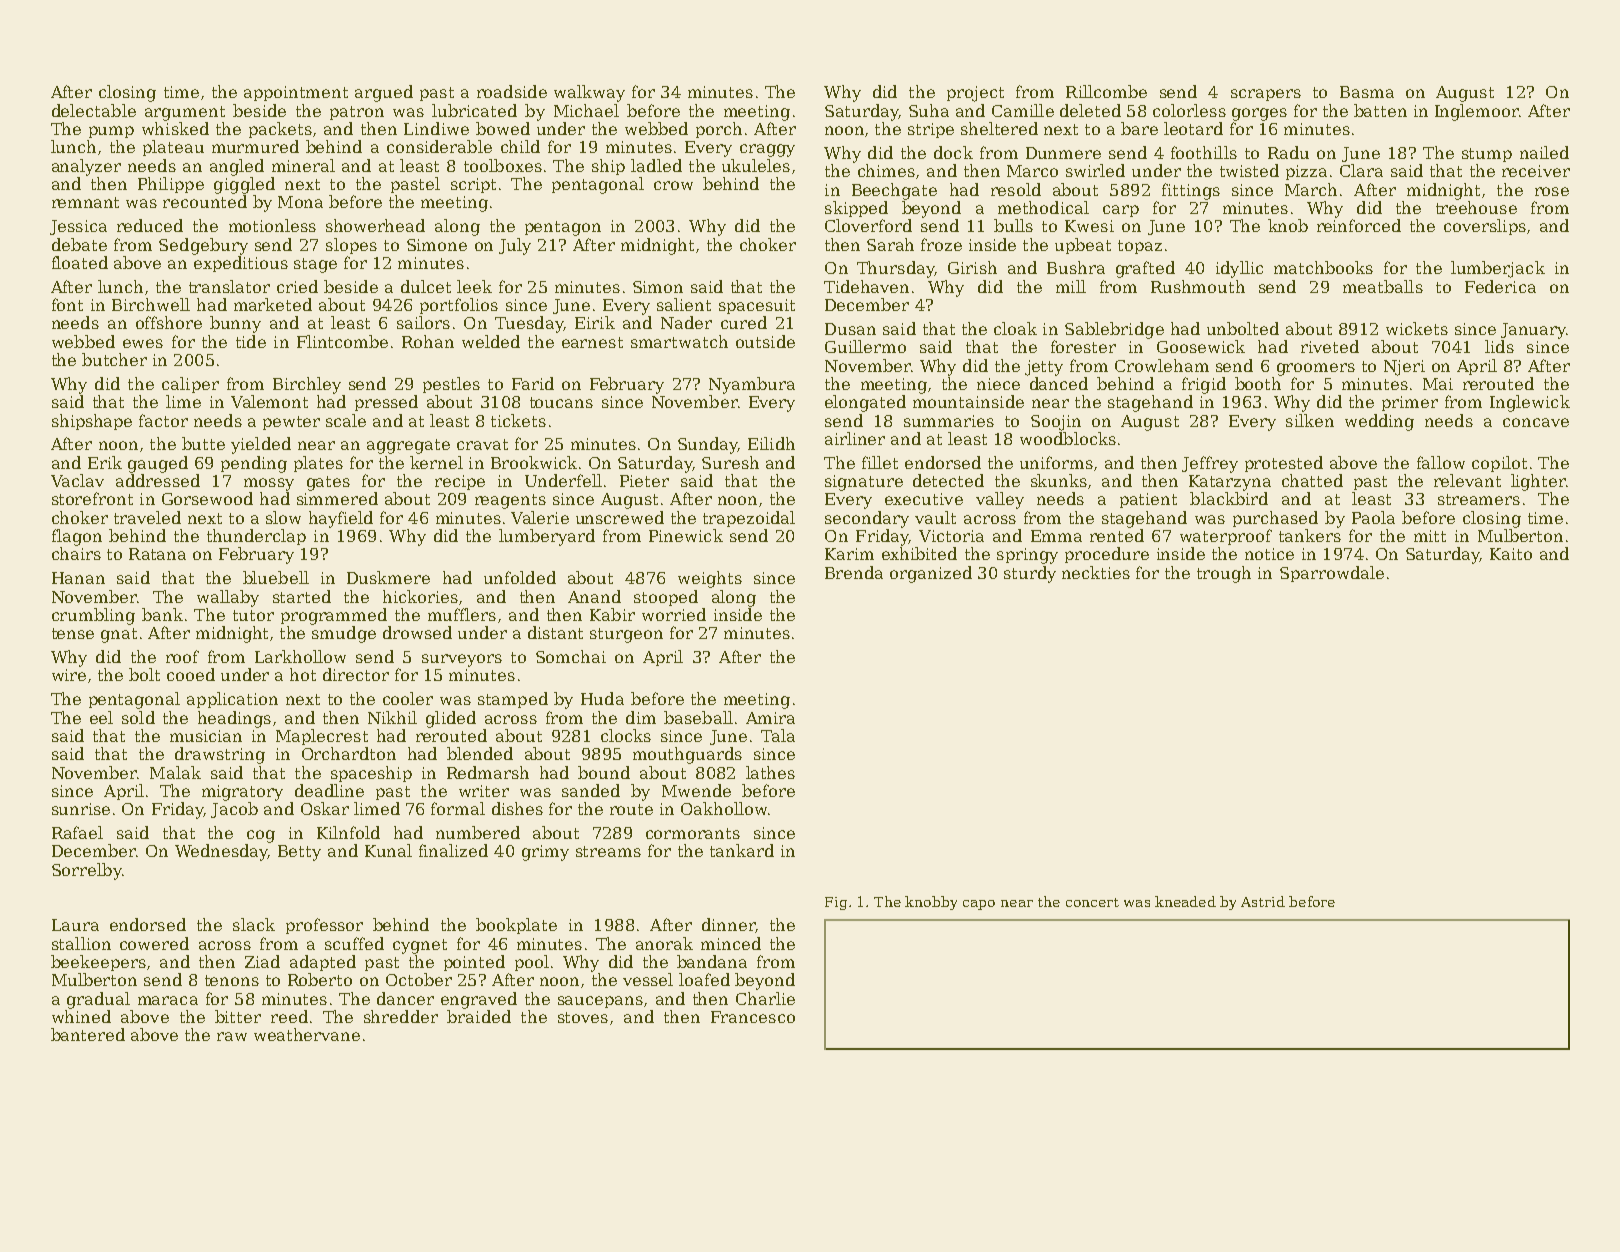  I want to click on detected, so click(948, 480).
